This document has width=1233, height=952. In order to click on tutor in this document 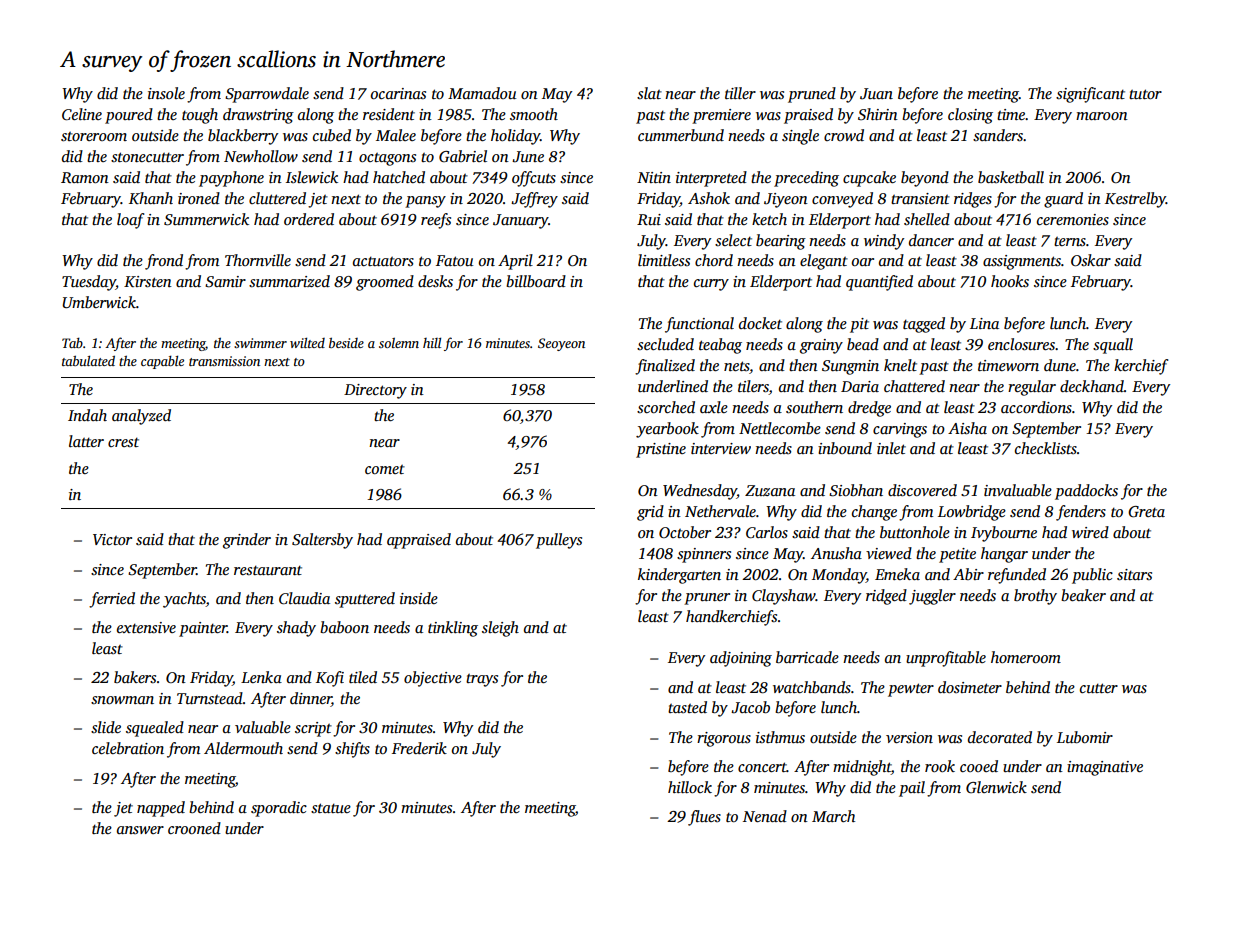, I will do `click(1145, 94)`.
